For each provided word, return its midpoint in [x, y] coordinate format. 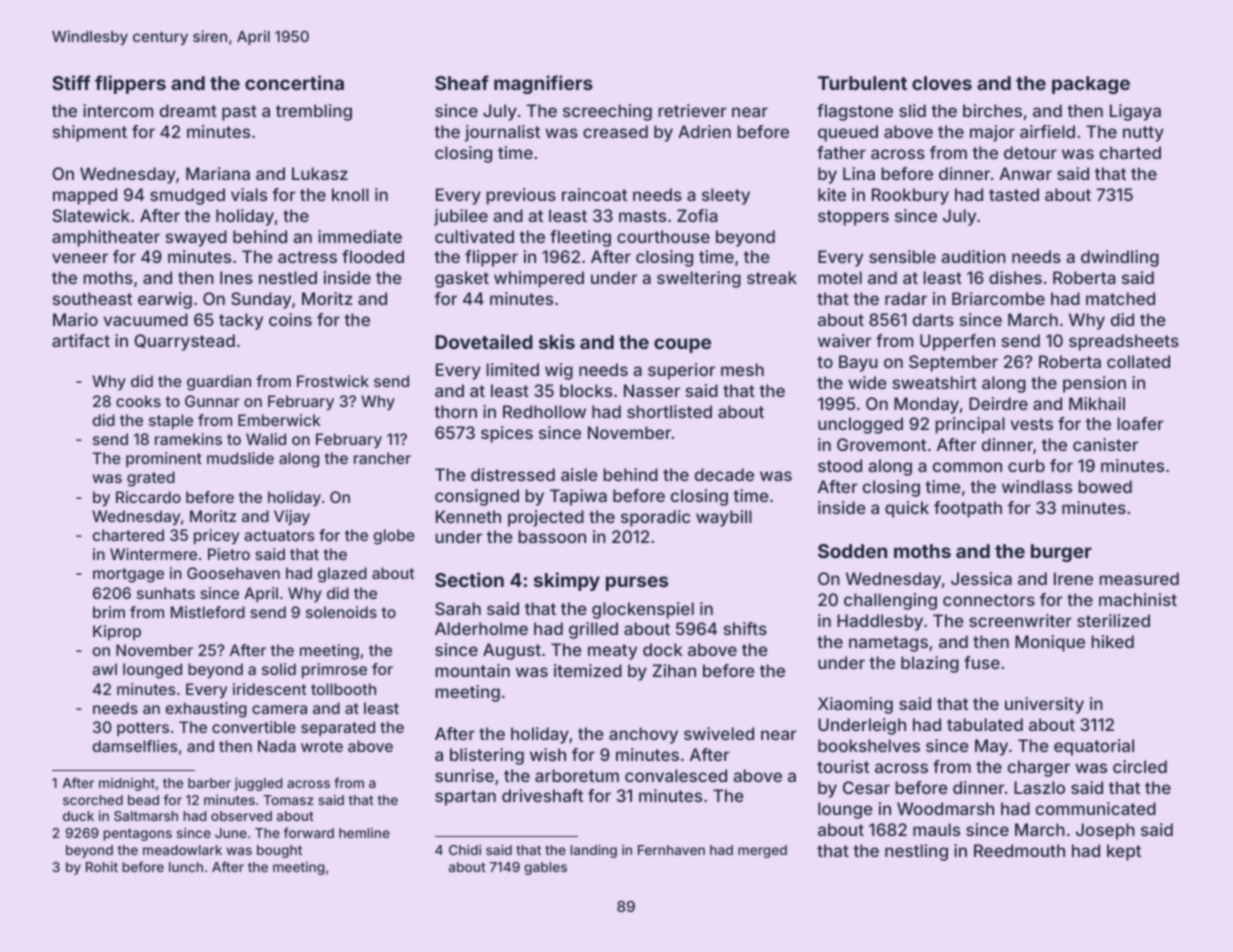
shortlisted [669, 411]
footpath [968, 509]
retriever [692, 110]
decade [724, 474]
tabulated [985, 724]
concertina [294, 82]
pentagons [137, 834]
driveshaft [542, 795]
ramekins [188, 439]
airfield [1047, 131]
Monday [926, 405]
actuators [279, 535]
